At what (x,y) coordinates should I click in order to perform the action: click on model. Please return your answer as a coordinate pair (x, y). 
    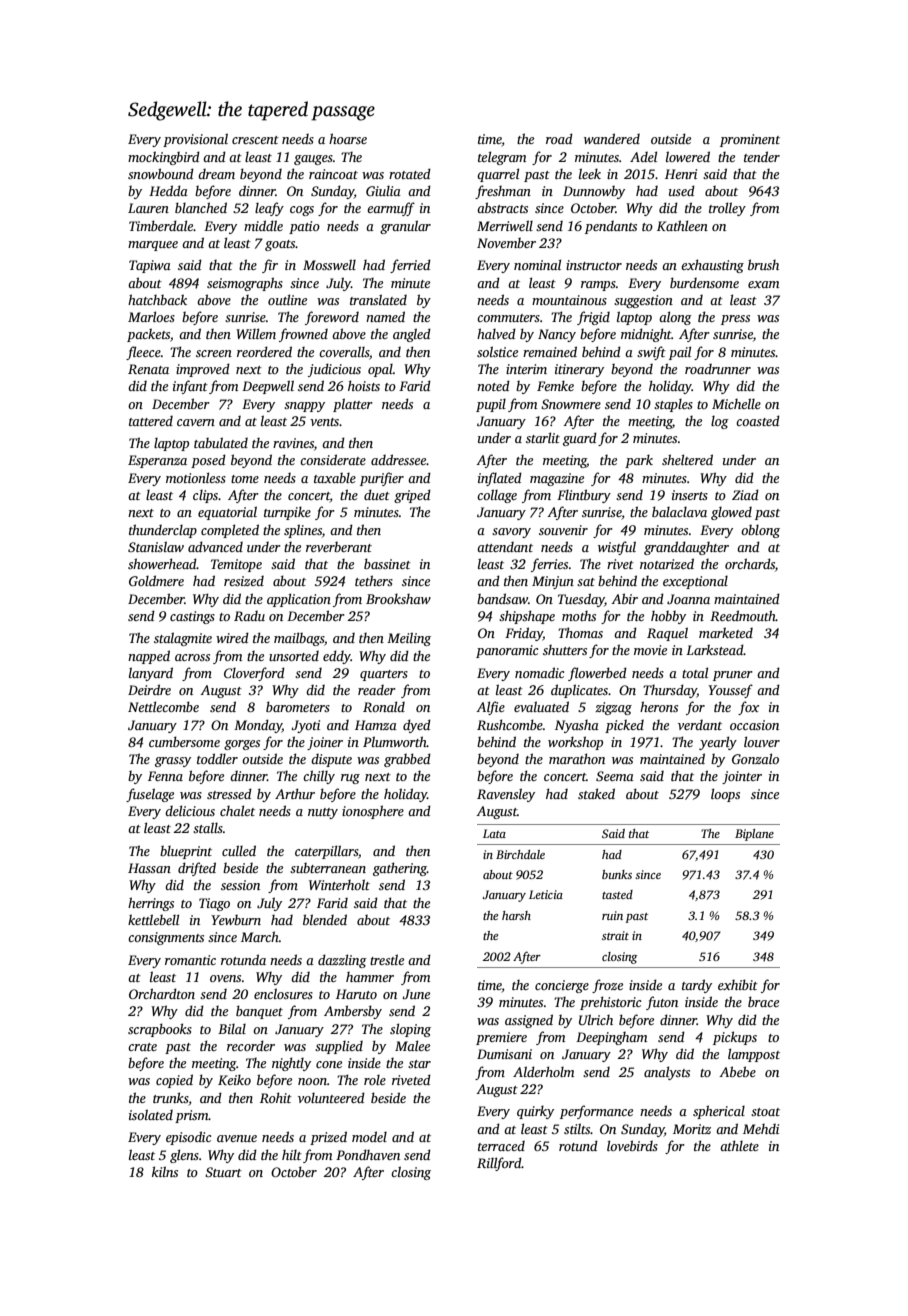
    Looking at the image, I should click on (369, 1136).
